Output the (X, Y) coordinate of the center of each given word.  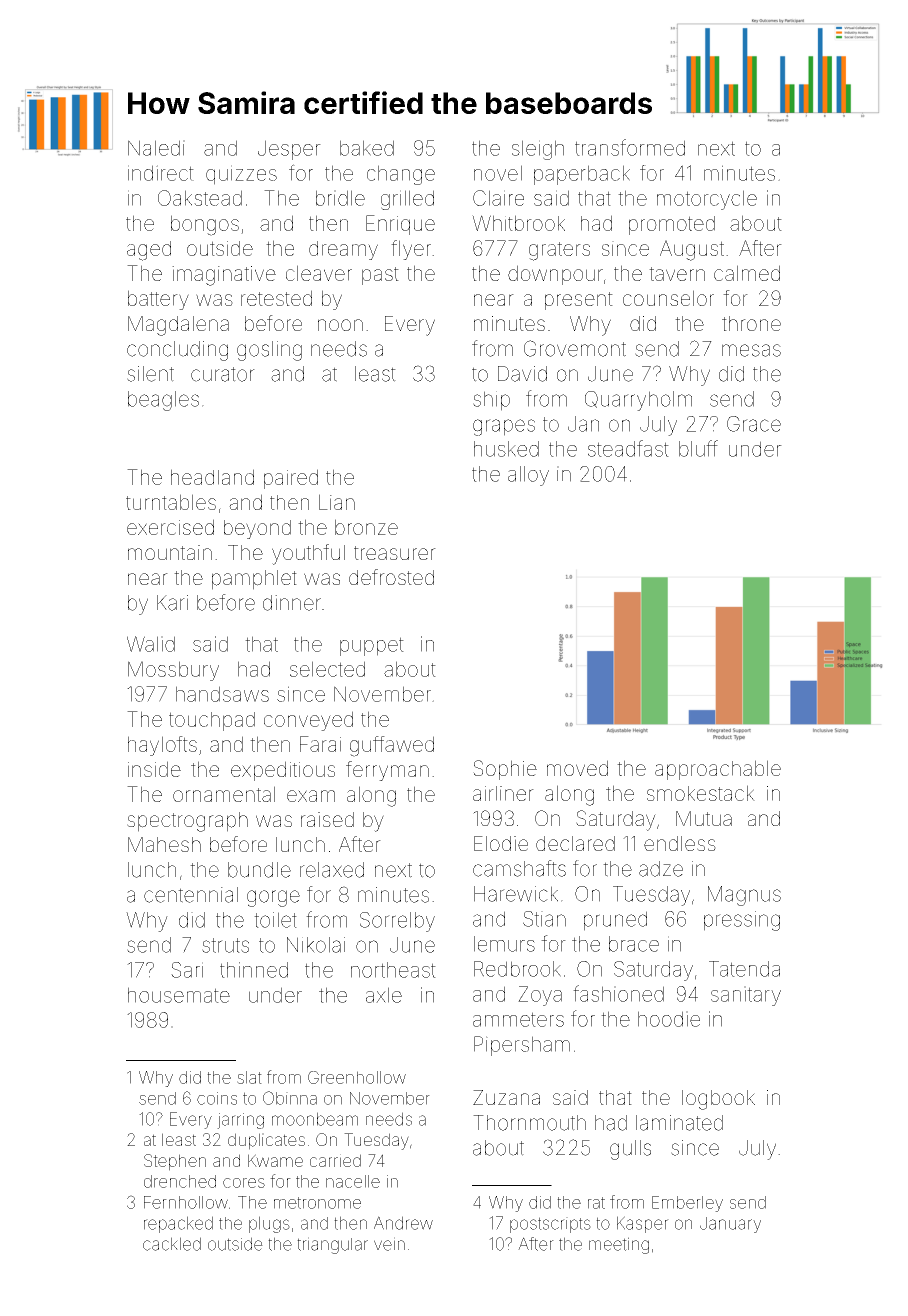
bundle (259, 870)
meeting (619, 1245)
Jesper (289, 150)
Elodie (501, 843)
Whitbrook (518, 223)
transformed (630, 147)
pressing (742, 921)
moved (577, 768)
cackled (172, 1244)
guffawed (392, 746)
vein (389, 1244)
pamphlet (254, 580)
